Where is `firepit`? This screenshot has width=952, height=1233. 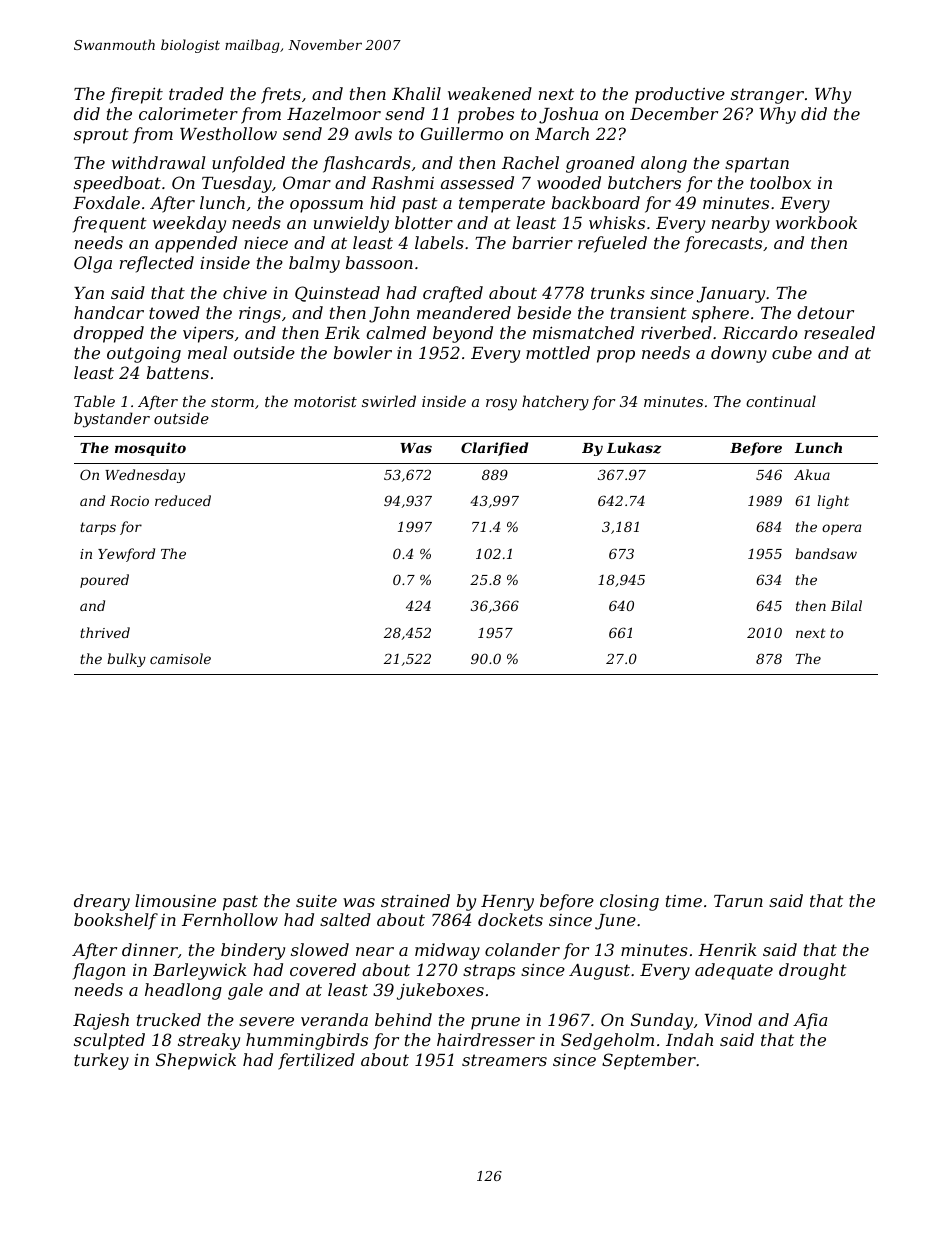
firepit is located at coordinates (136, 95).
